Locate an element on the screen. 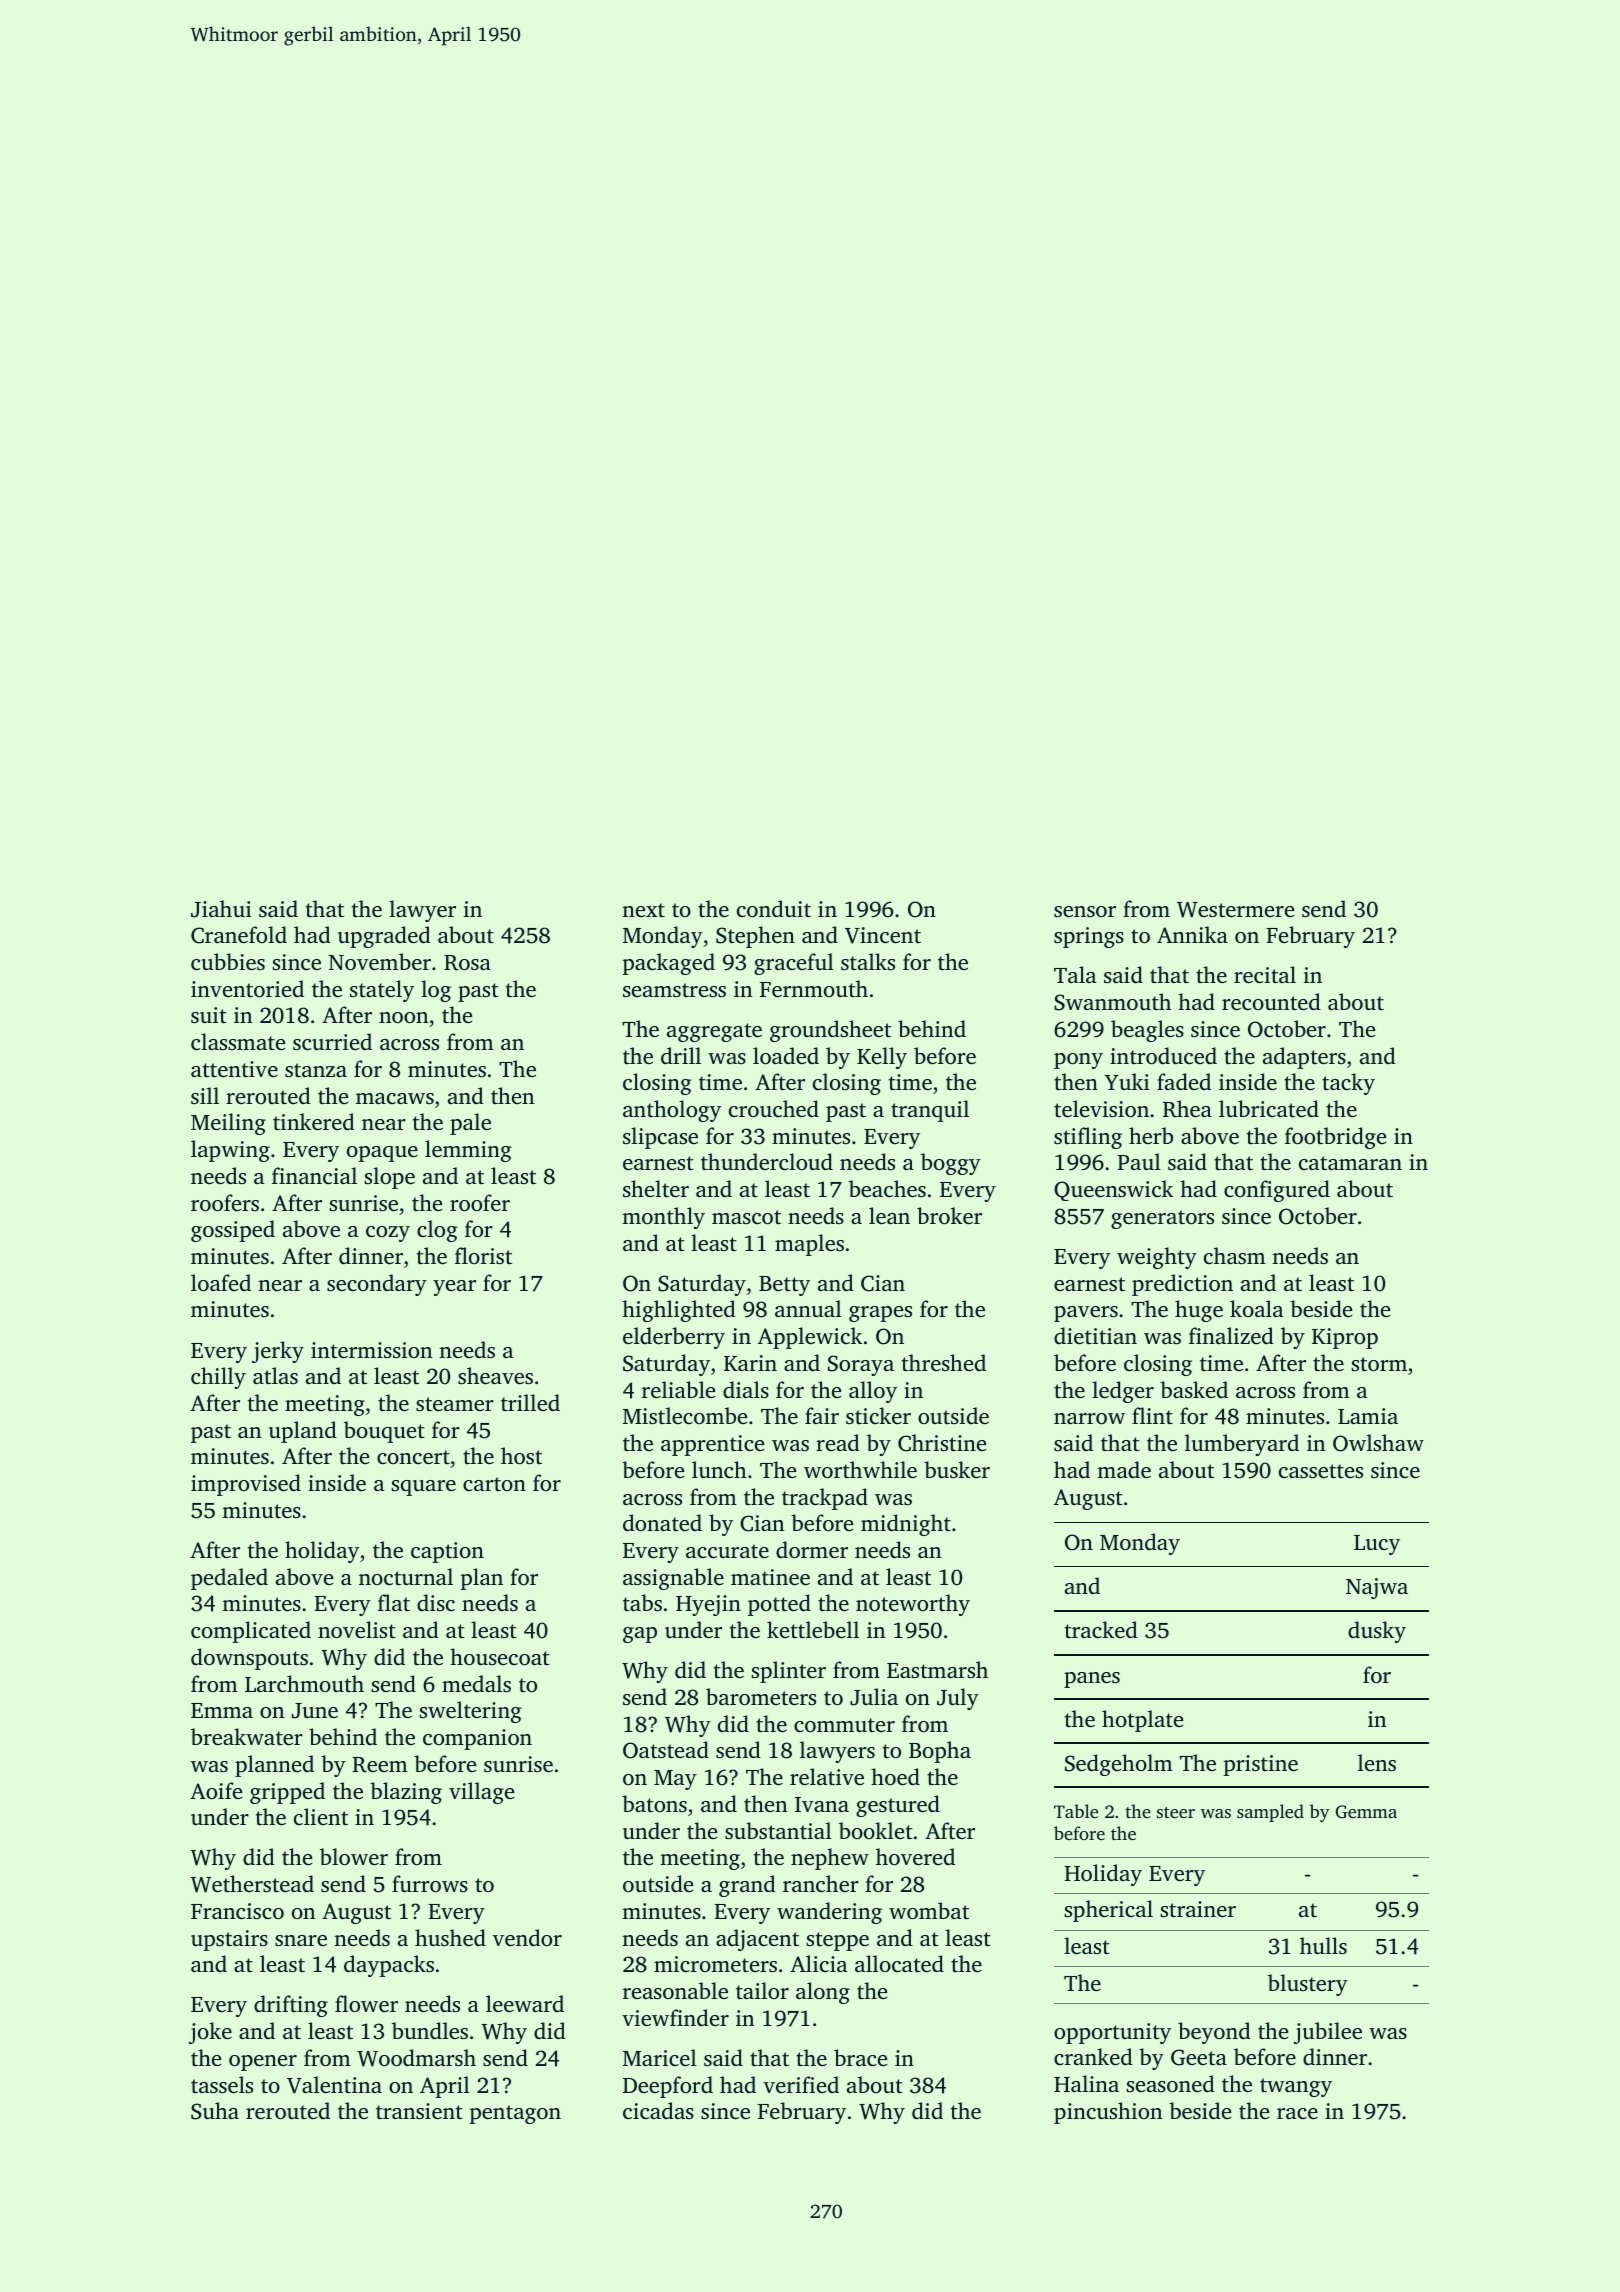 Image resolution: width=1620 pixels, height=2292 pixels. wandering is located at coordinates (829, 1913).
